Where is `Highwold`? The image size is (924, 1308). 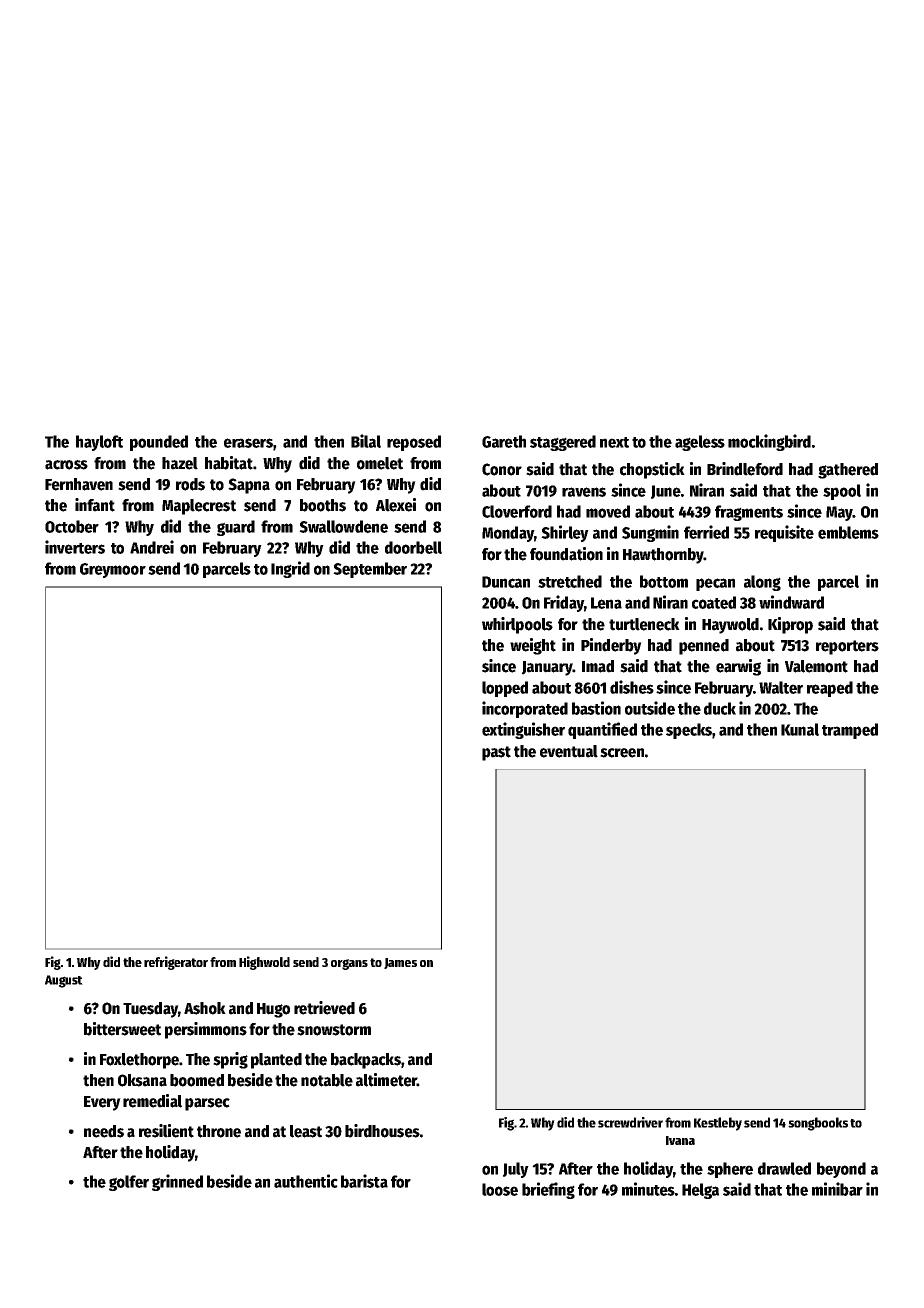
Highwold is located at coordinates (264, 963).
